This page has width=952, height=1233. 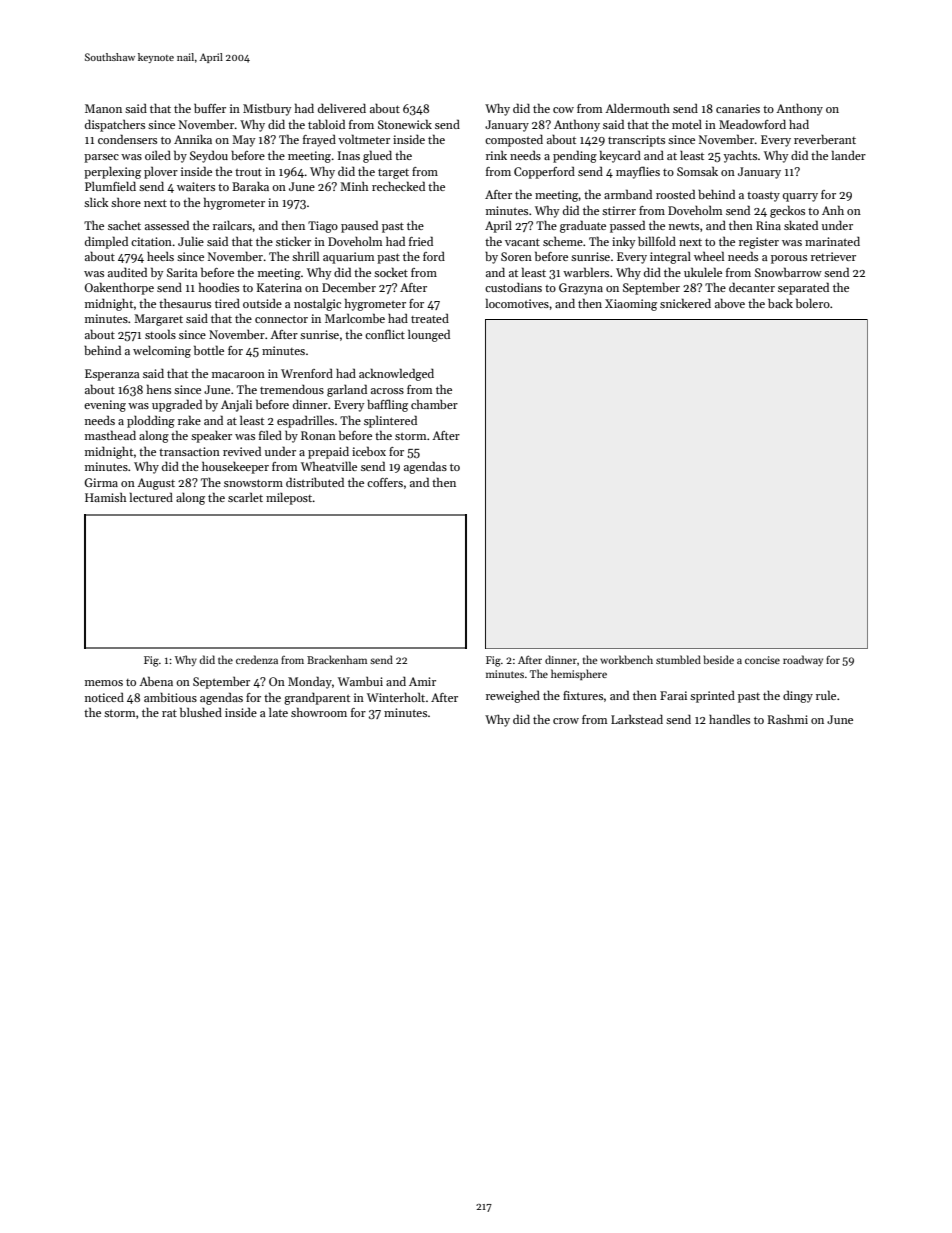 I want to click on locomotives, so click(x=517, y=303).
